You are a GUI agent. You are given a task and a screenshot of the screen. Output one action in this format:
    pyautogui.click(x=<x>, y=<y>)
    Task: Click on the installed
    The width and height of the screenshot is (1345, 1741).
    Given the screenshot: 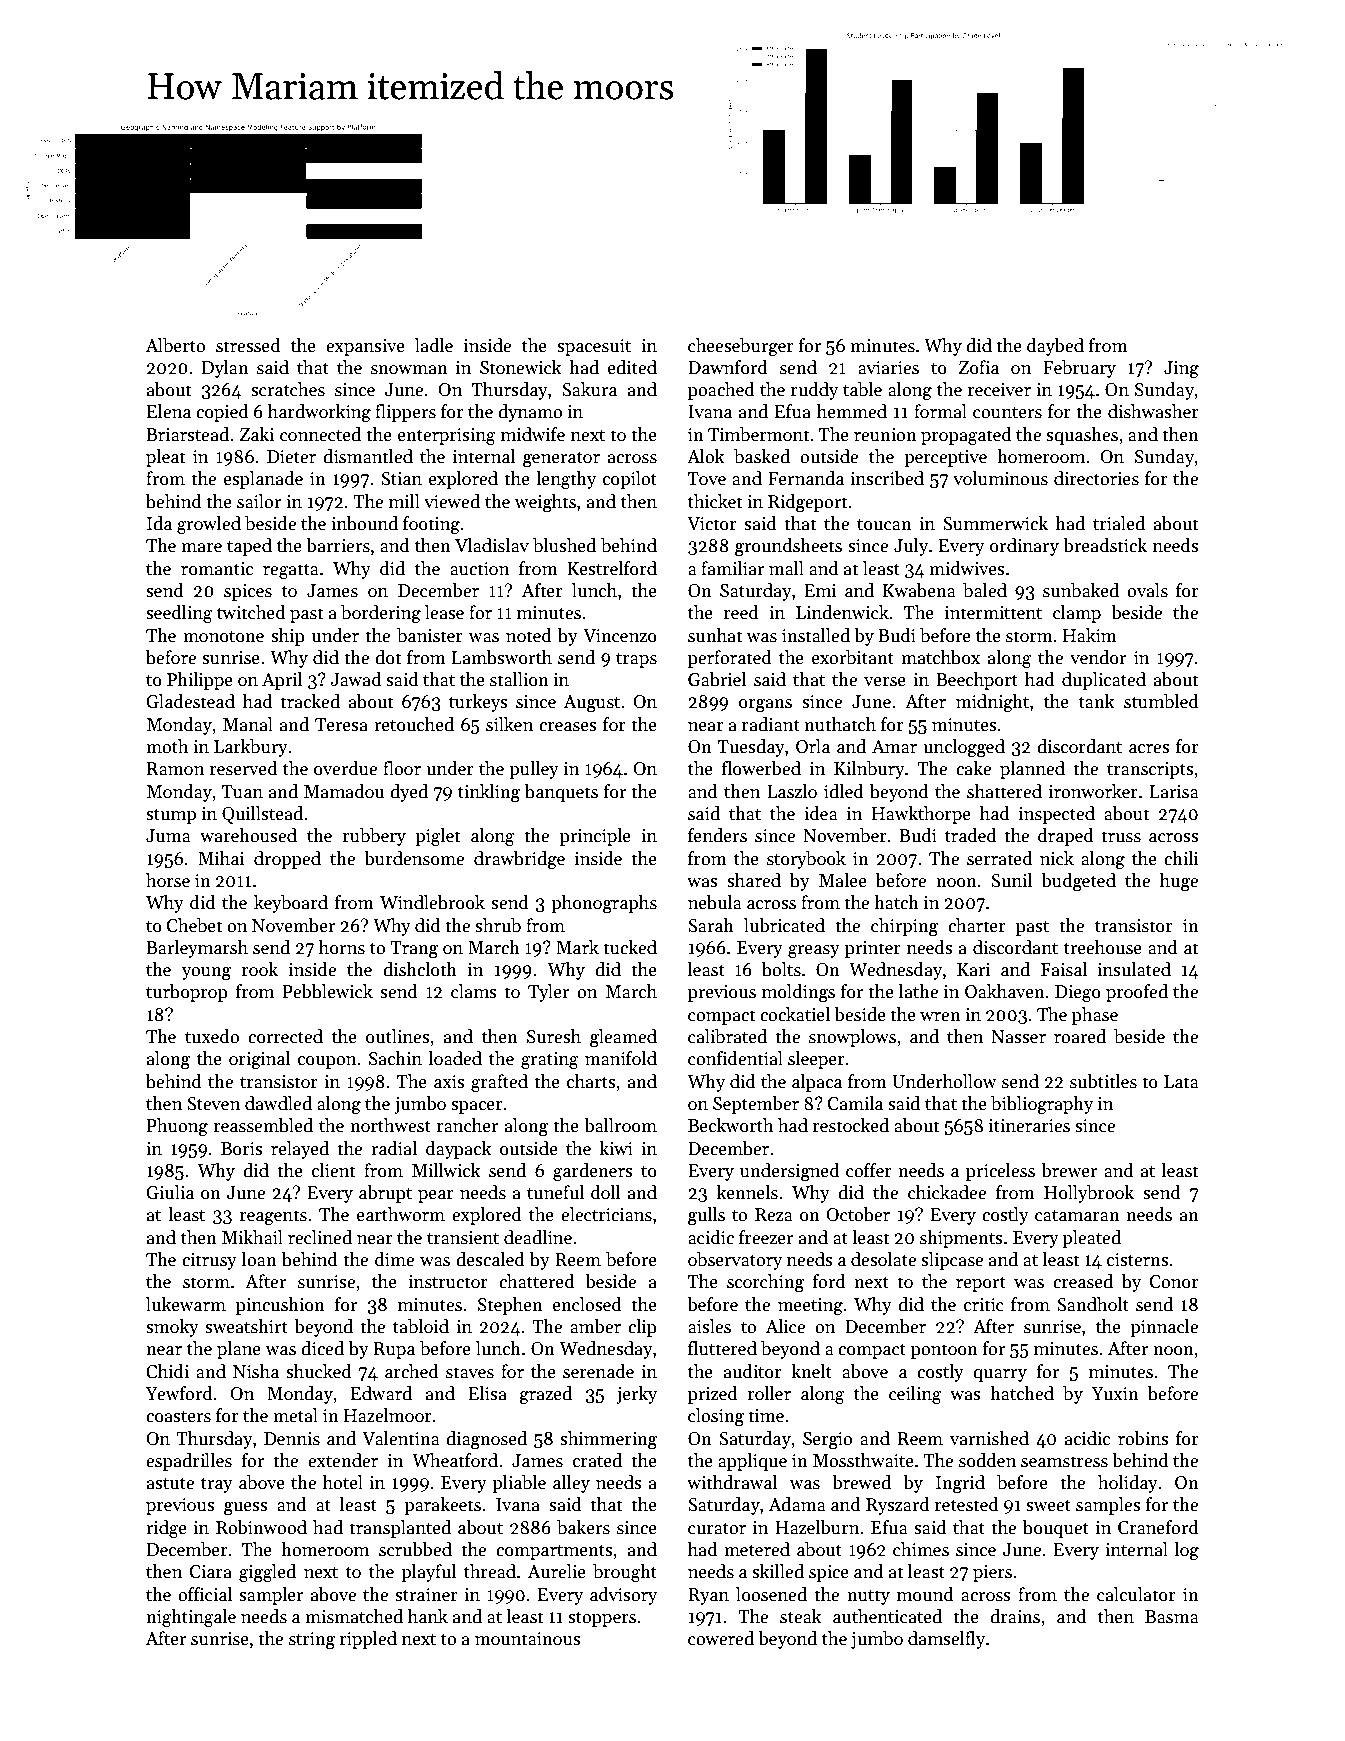 What is the action you would take?
    pyautogui.click(x=816, y=635)
